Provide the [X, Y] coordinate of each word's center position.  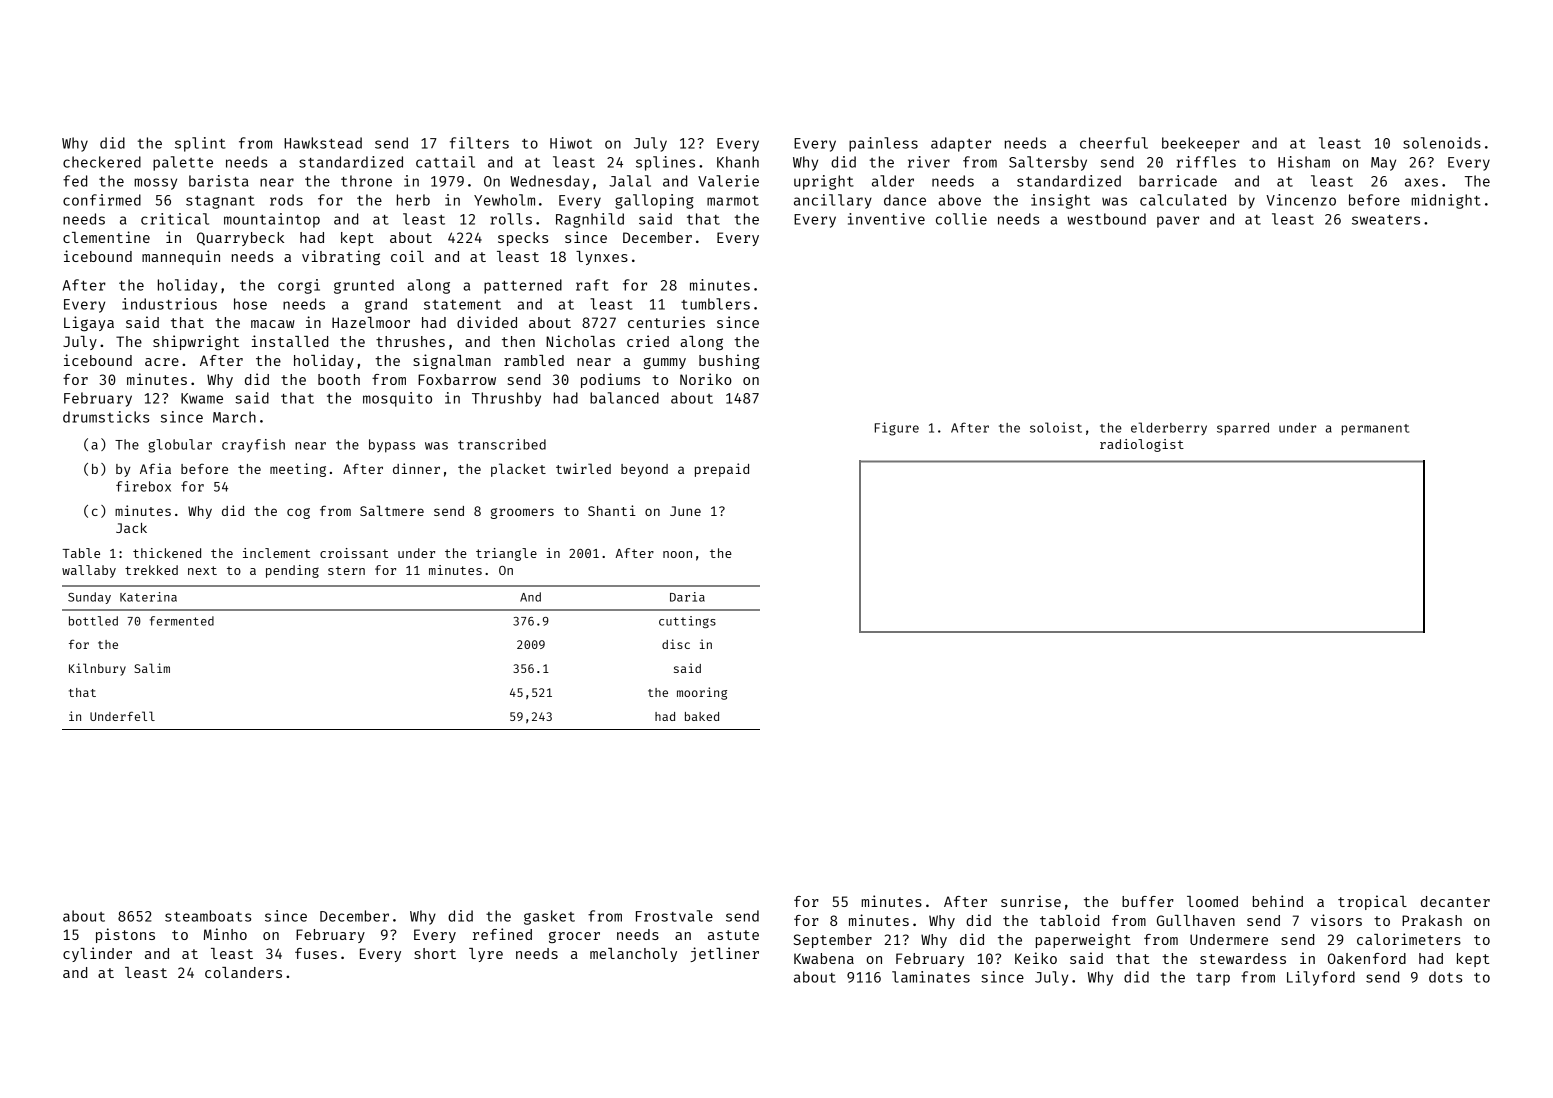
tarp [1213, 979]
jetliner [724, 954]
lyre [486, 955]
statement [462, 305]
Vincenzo [1301, 200]
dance [905, 200]
